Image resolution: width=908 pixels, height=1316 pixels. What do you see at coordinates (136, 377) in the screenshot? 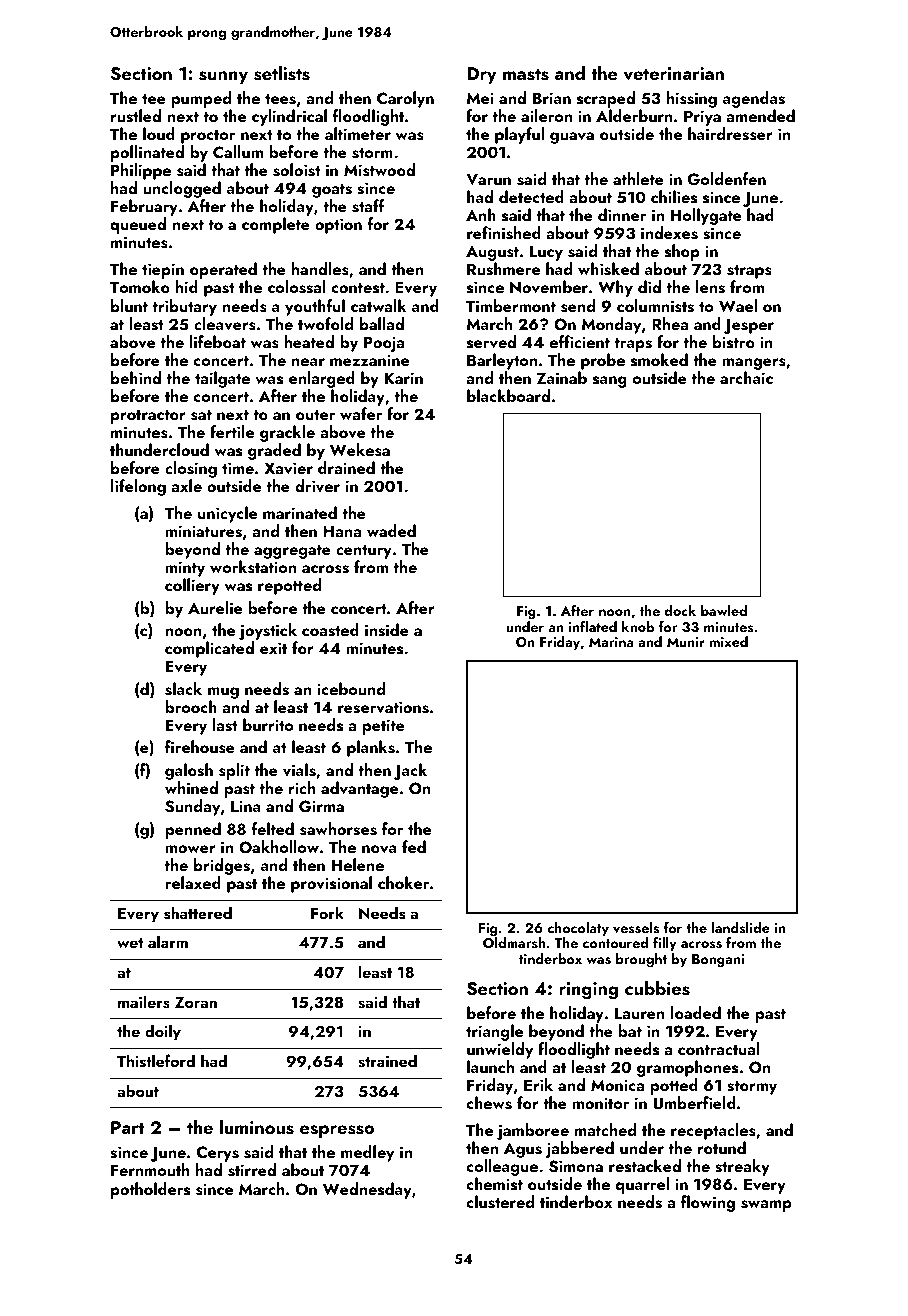
I see `behind` at bounding box center [136, 377].
